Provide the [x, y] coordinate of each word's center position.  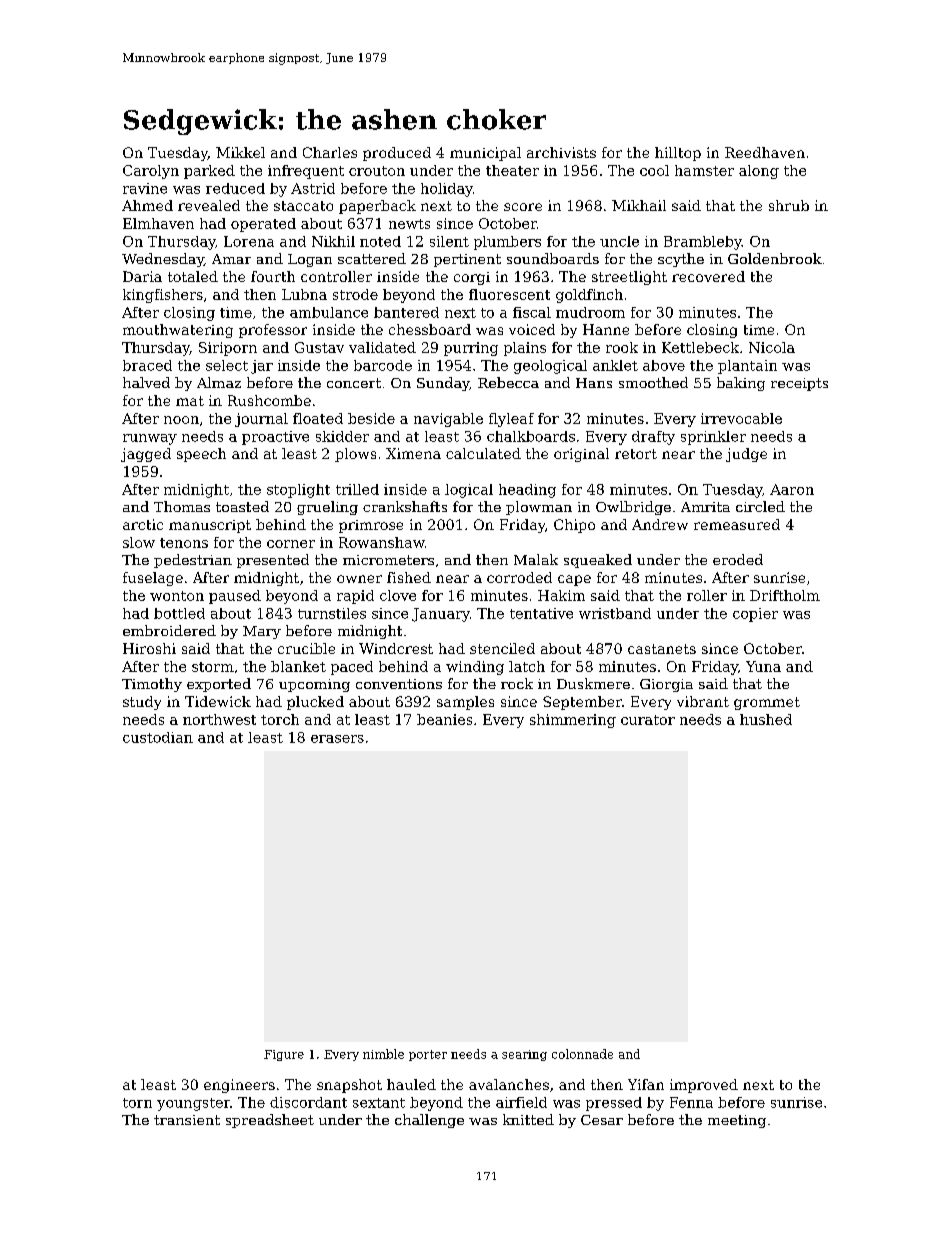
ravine [145, 188]
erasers [337, 739]
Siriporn [228, 349]
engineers [239, 1086]
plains [525, 349]
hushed [766, 719]
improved [704, 1086]
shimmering [573, 721]
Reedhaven [765, 152]
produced [397, 154]
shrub [789, 205]
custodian [158, 737]
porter [428, 1055]
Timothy [152, 685]
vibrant [703, 701]
